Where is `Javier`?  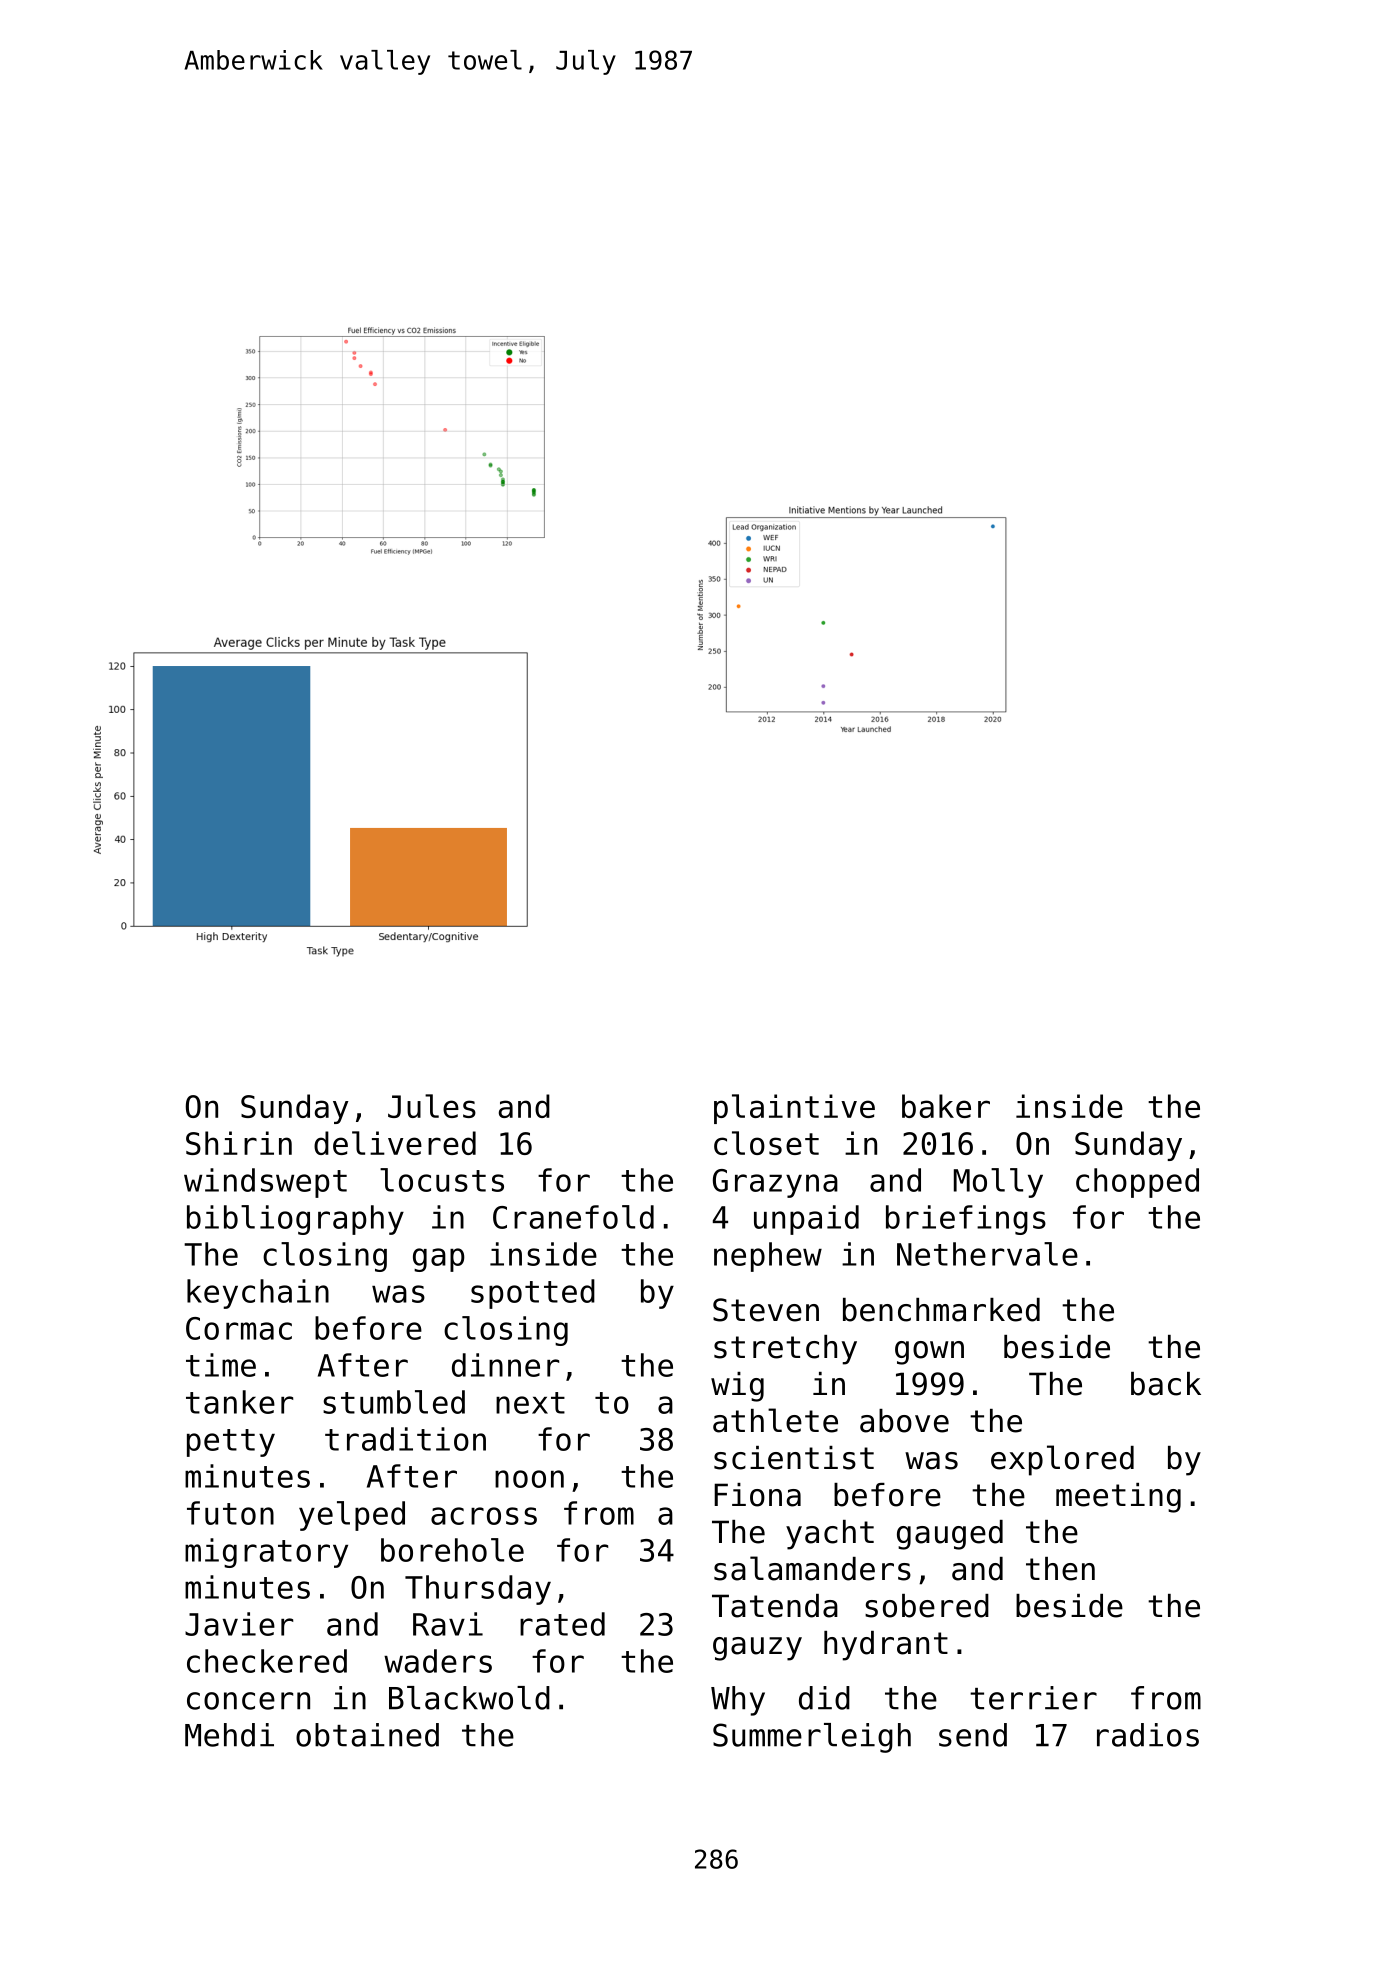
Javier is located at coordinates (239, 1624).
